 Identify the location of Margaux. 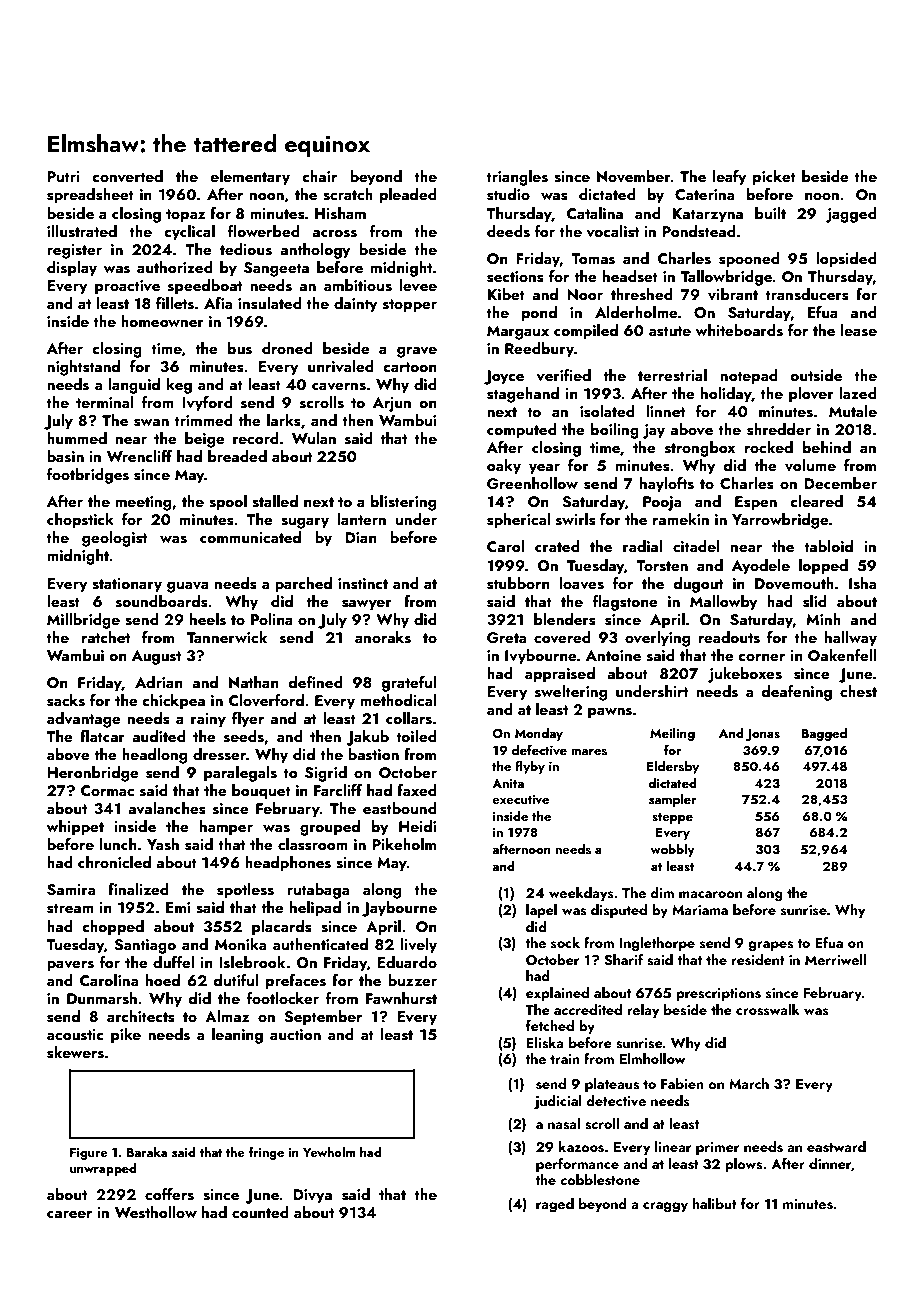
(518, 332).
